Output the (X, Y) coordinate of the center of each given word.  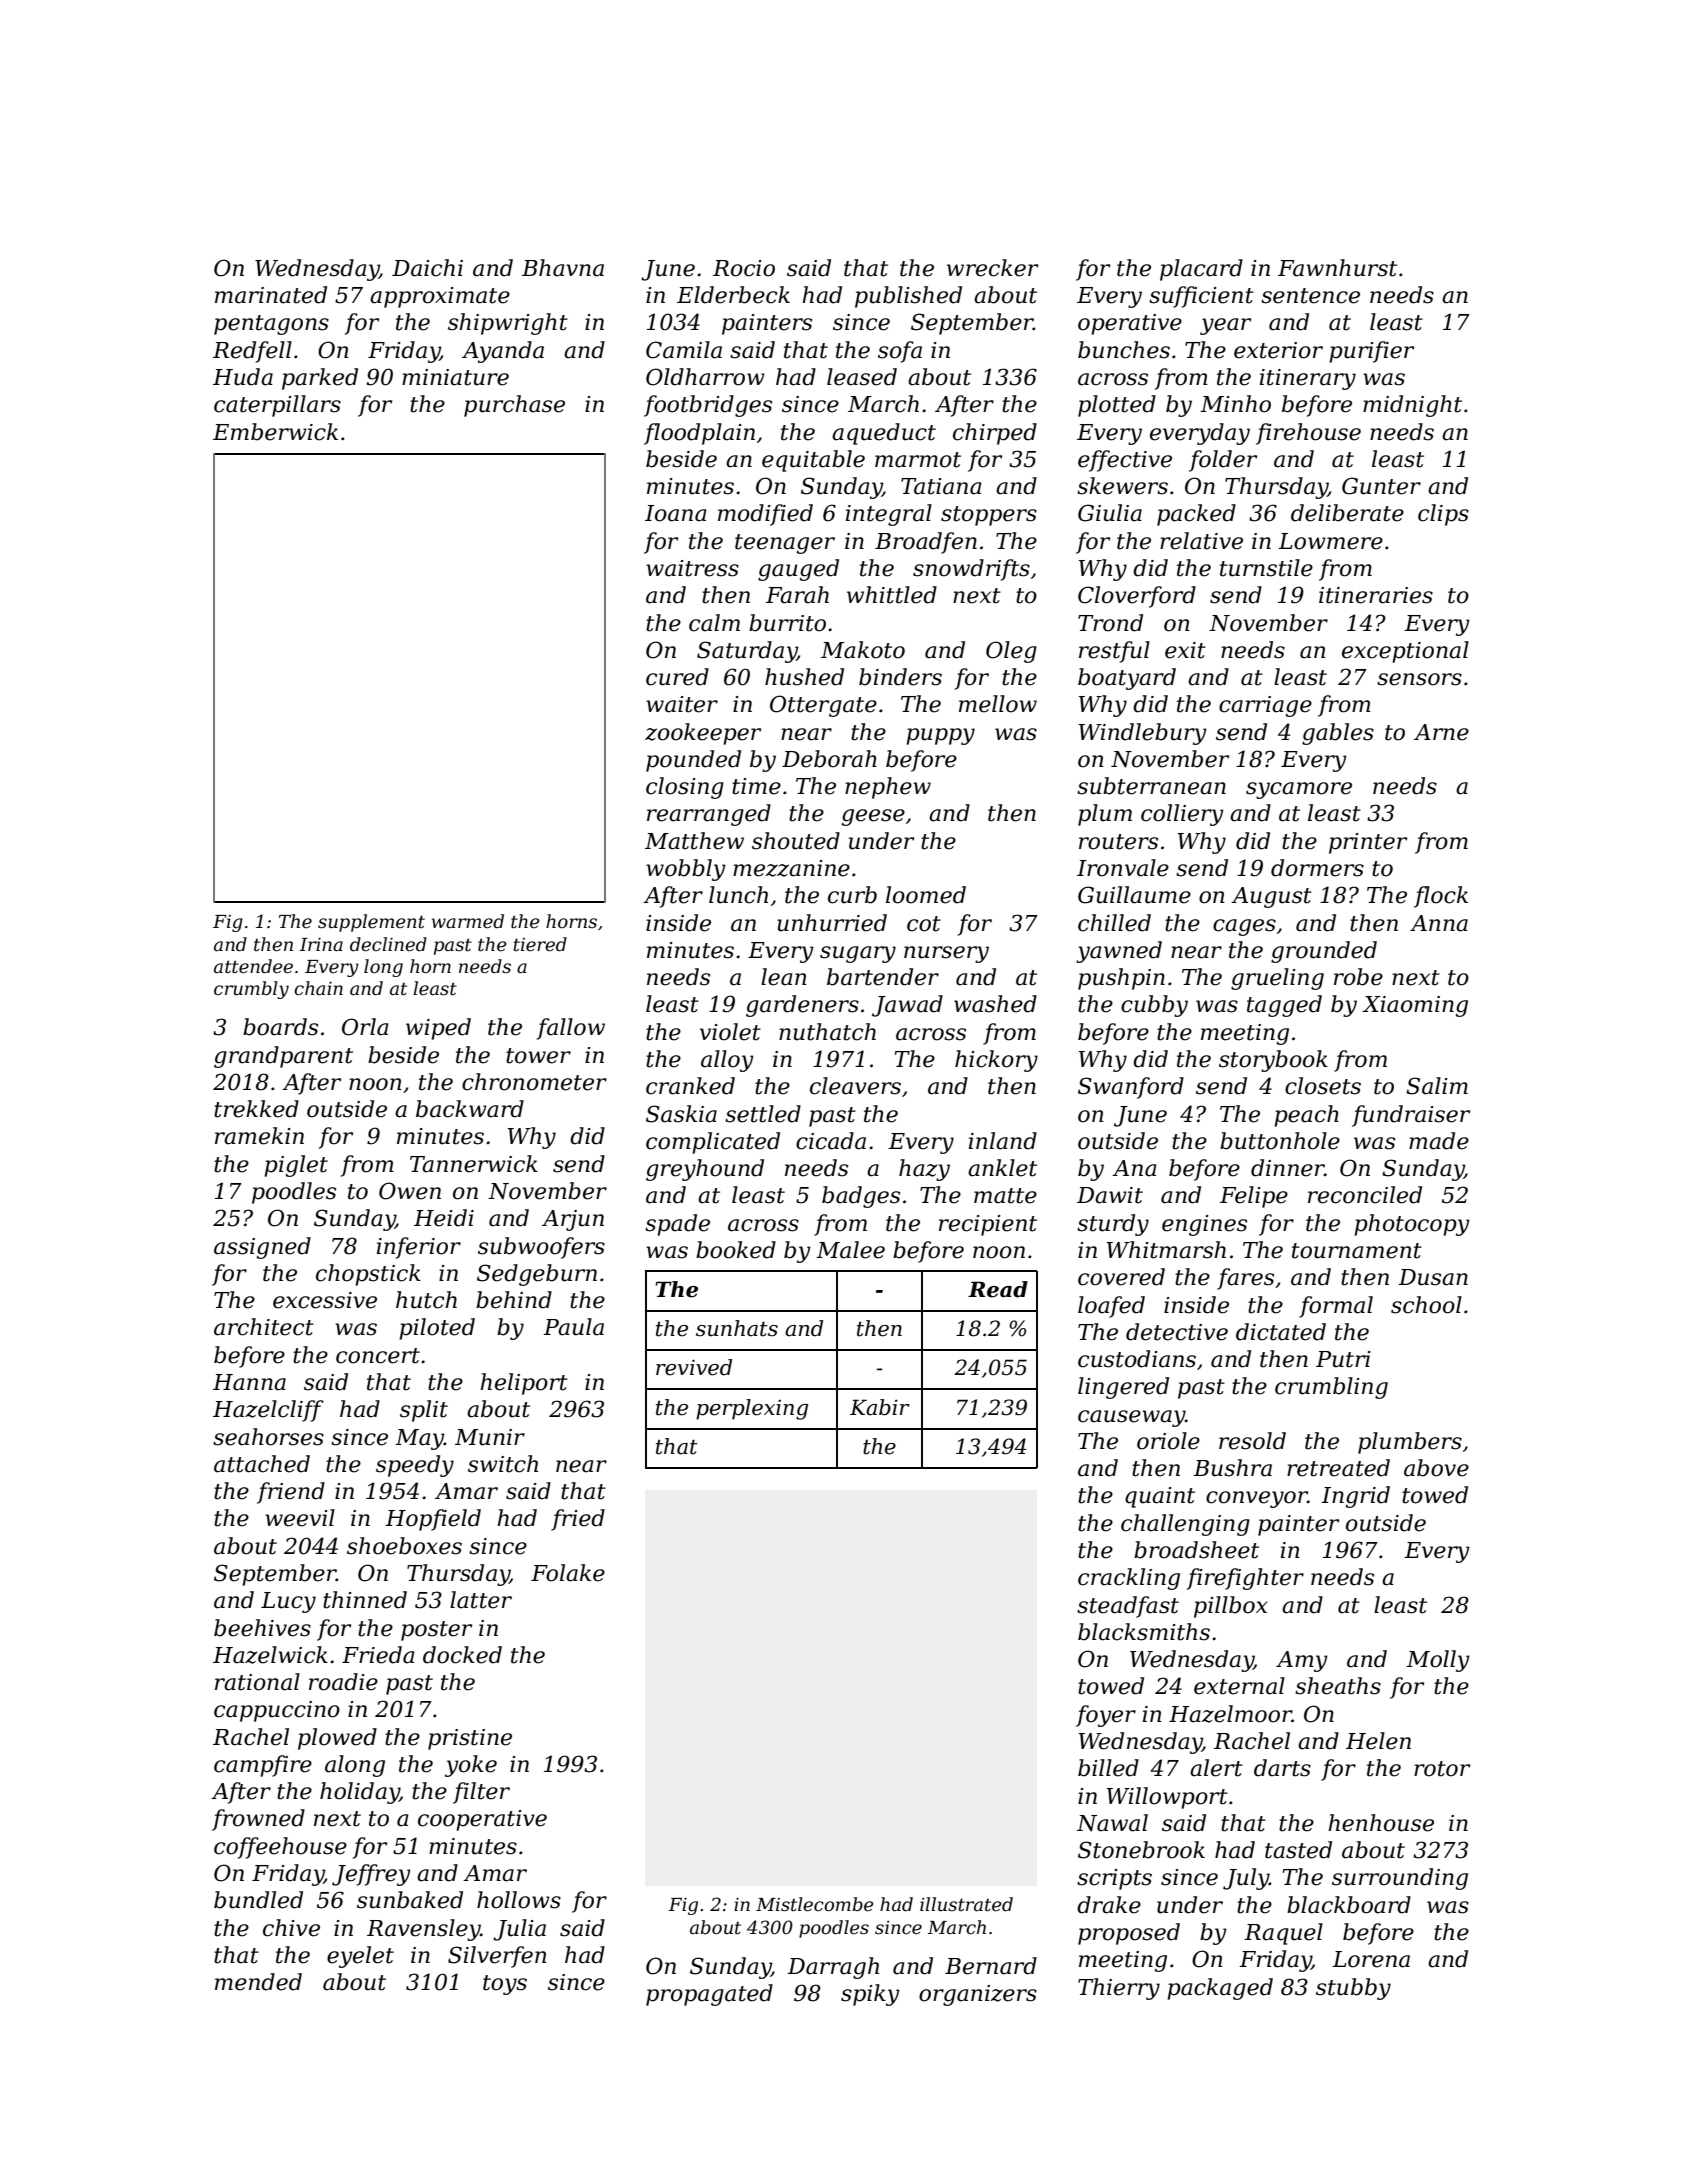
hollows (519, 1900)
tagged (1284, 1006)
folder (1223, 461)
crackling (1129, 1579)
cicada (831, 1141)
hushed (804, 677)
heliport (524, 1384)
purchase (514, 406)
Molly (1438, 1661)
